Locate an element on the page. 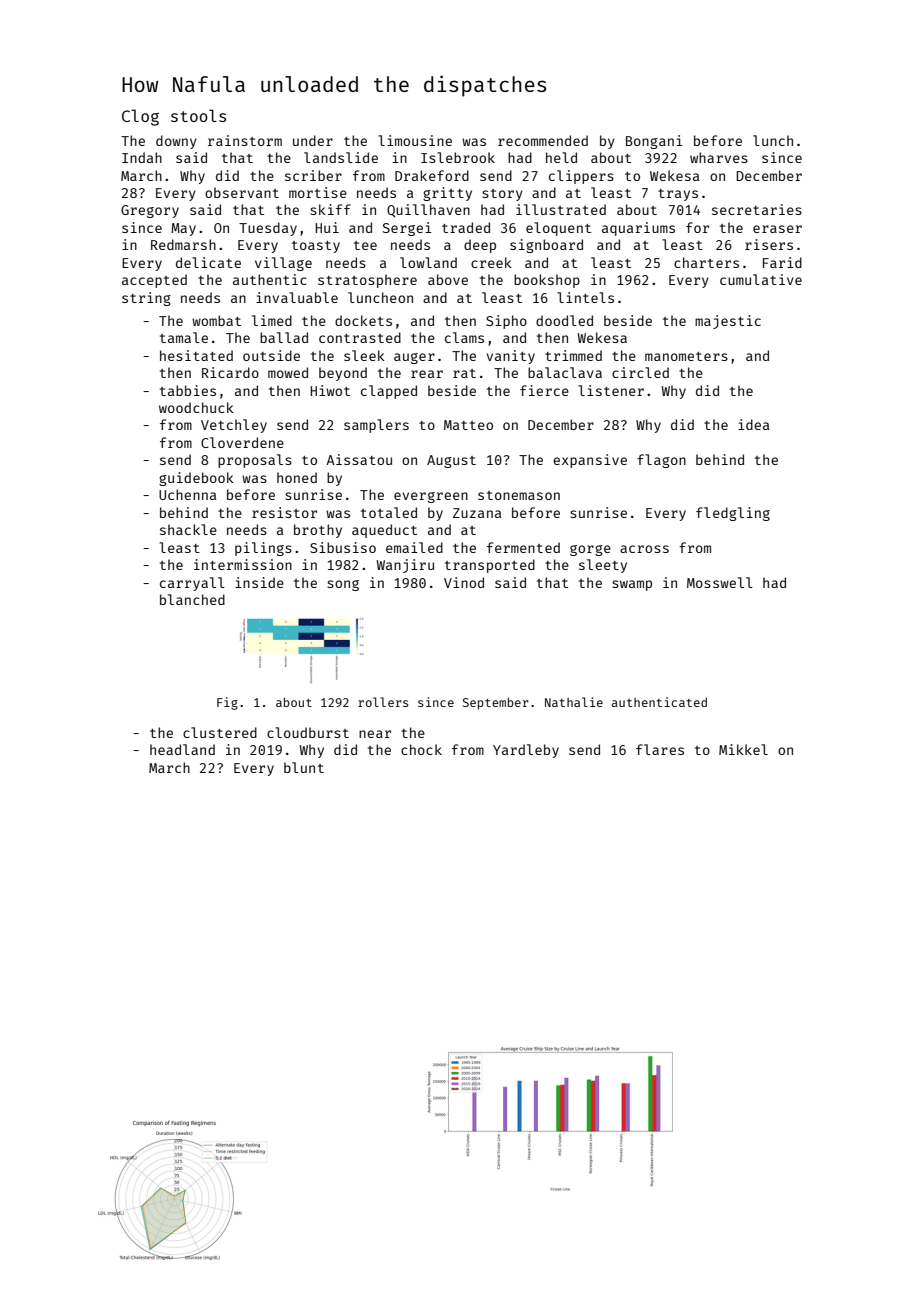 The height and width of the document is (1308, 924). Yardleby is located at coordinates (526, 751).
